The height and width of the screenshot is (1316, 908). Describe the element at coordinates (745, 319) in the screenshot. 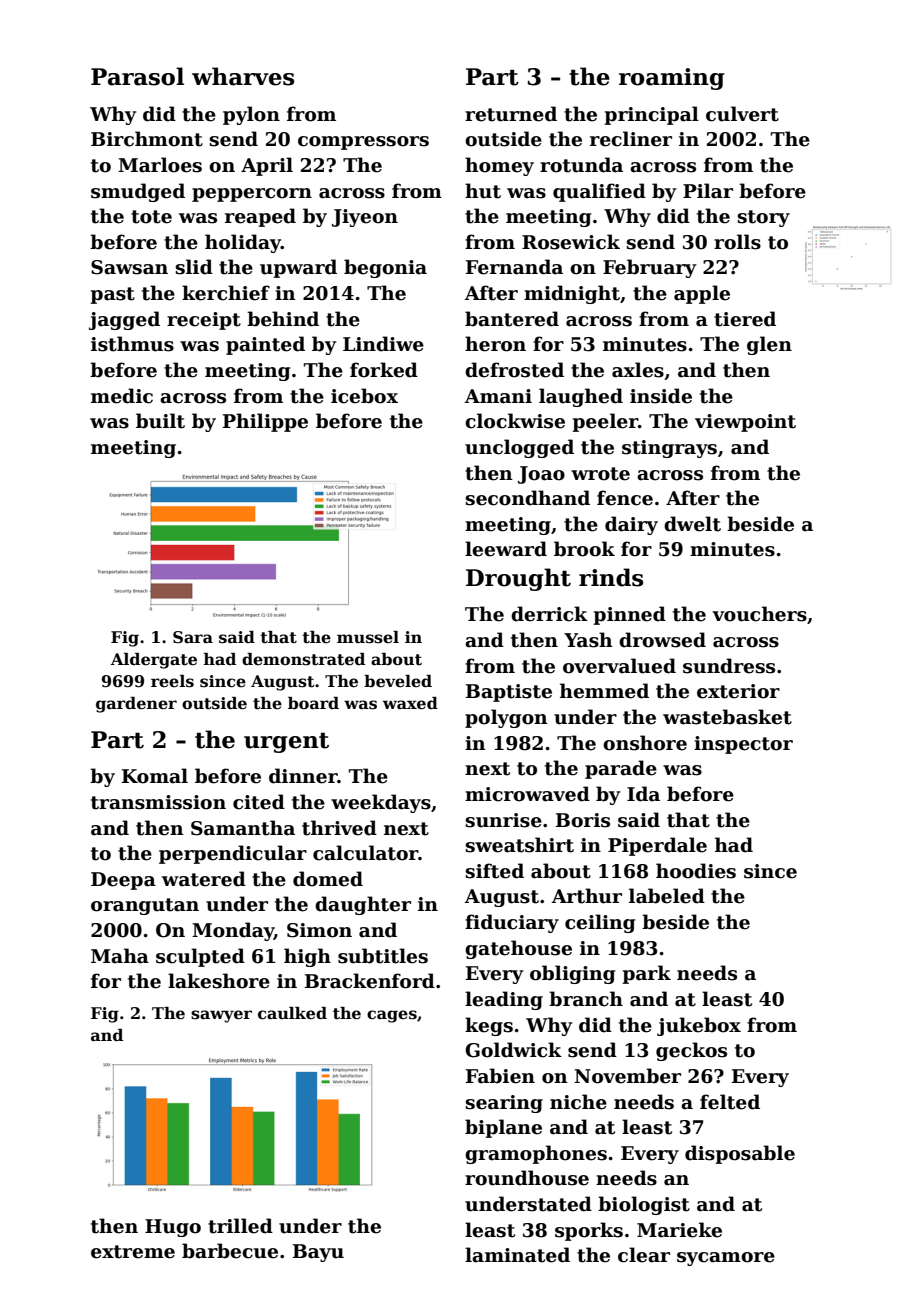

I see `tiered` at that location.
